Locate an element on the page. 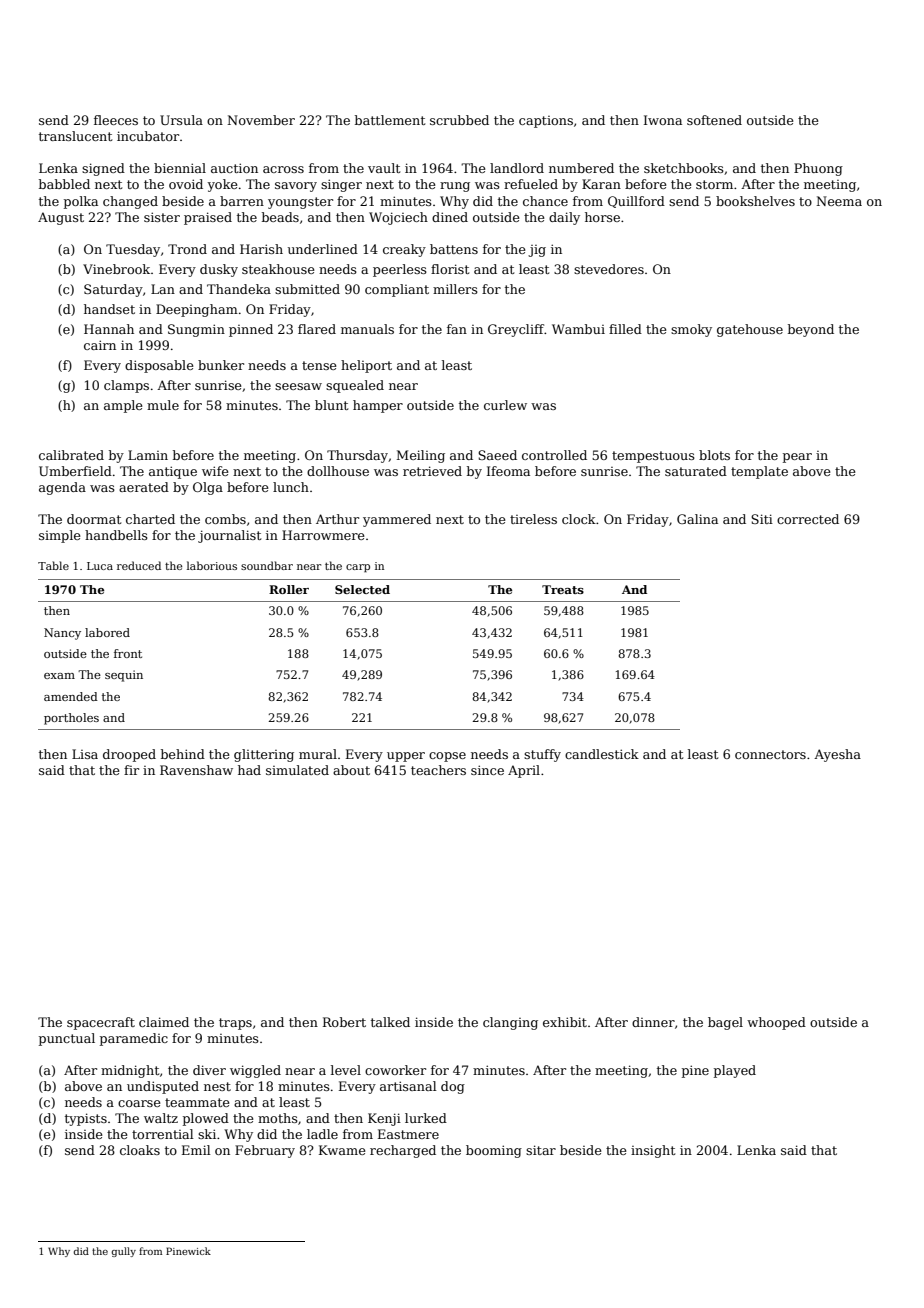  connectors is located at coordinates (770, 754).
